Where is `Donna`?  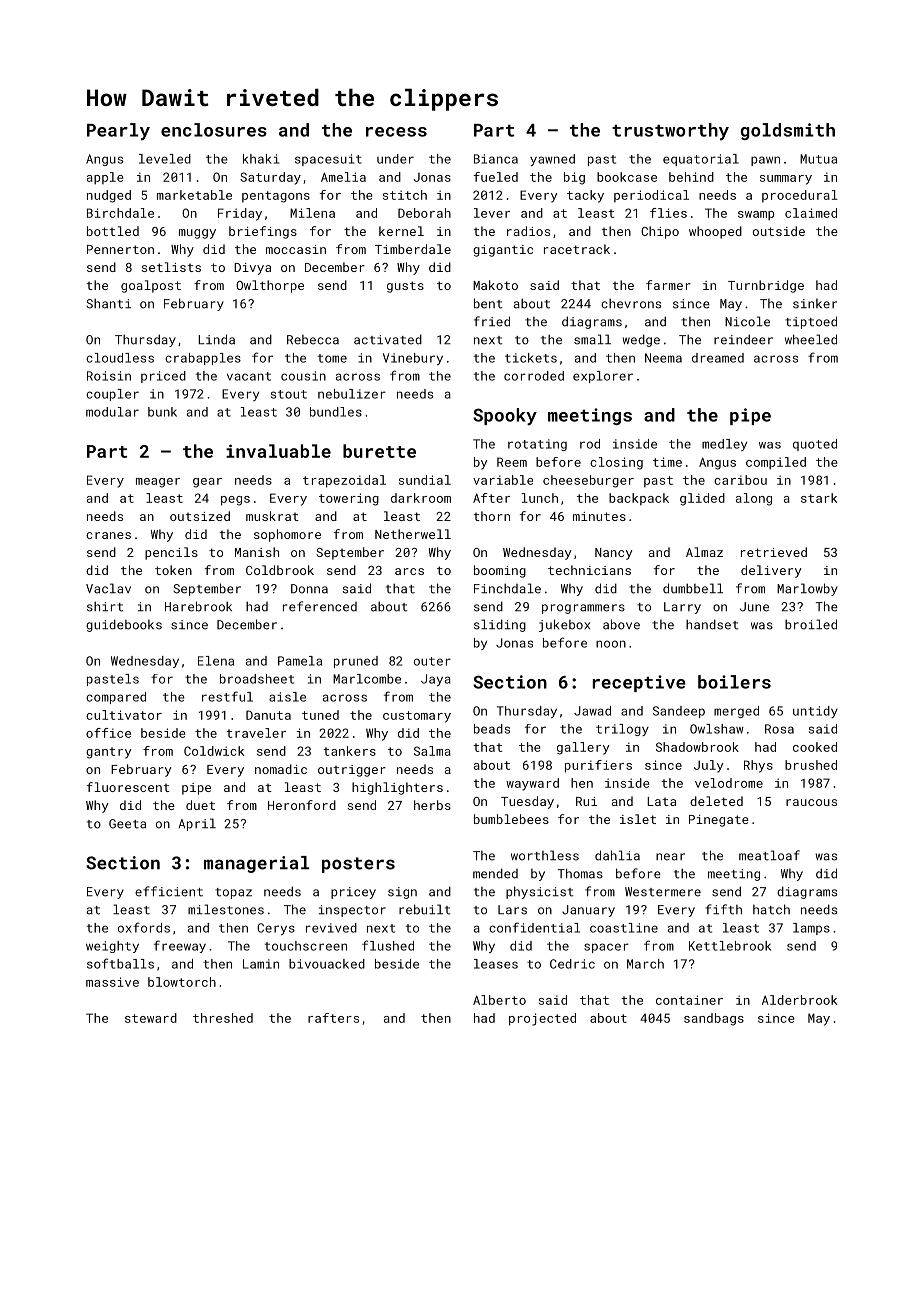 Donna is located at coordinates (309, 589).
